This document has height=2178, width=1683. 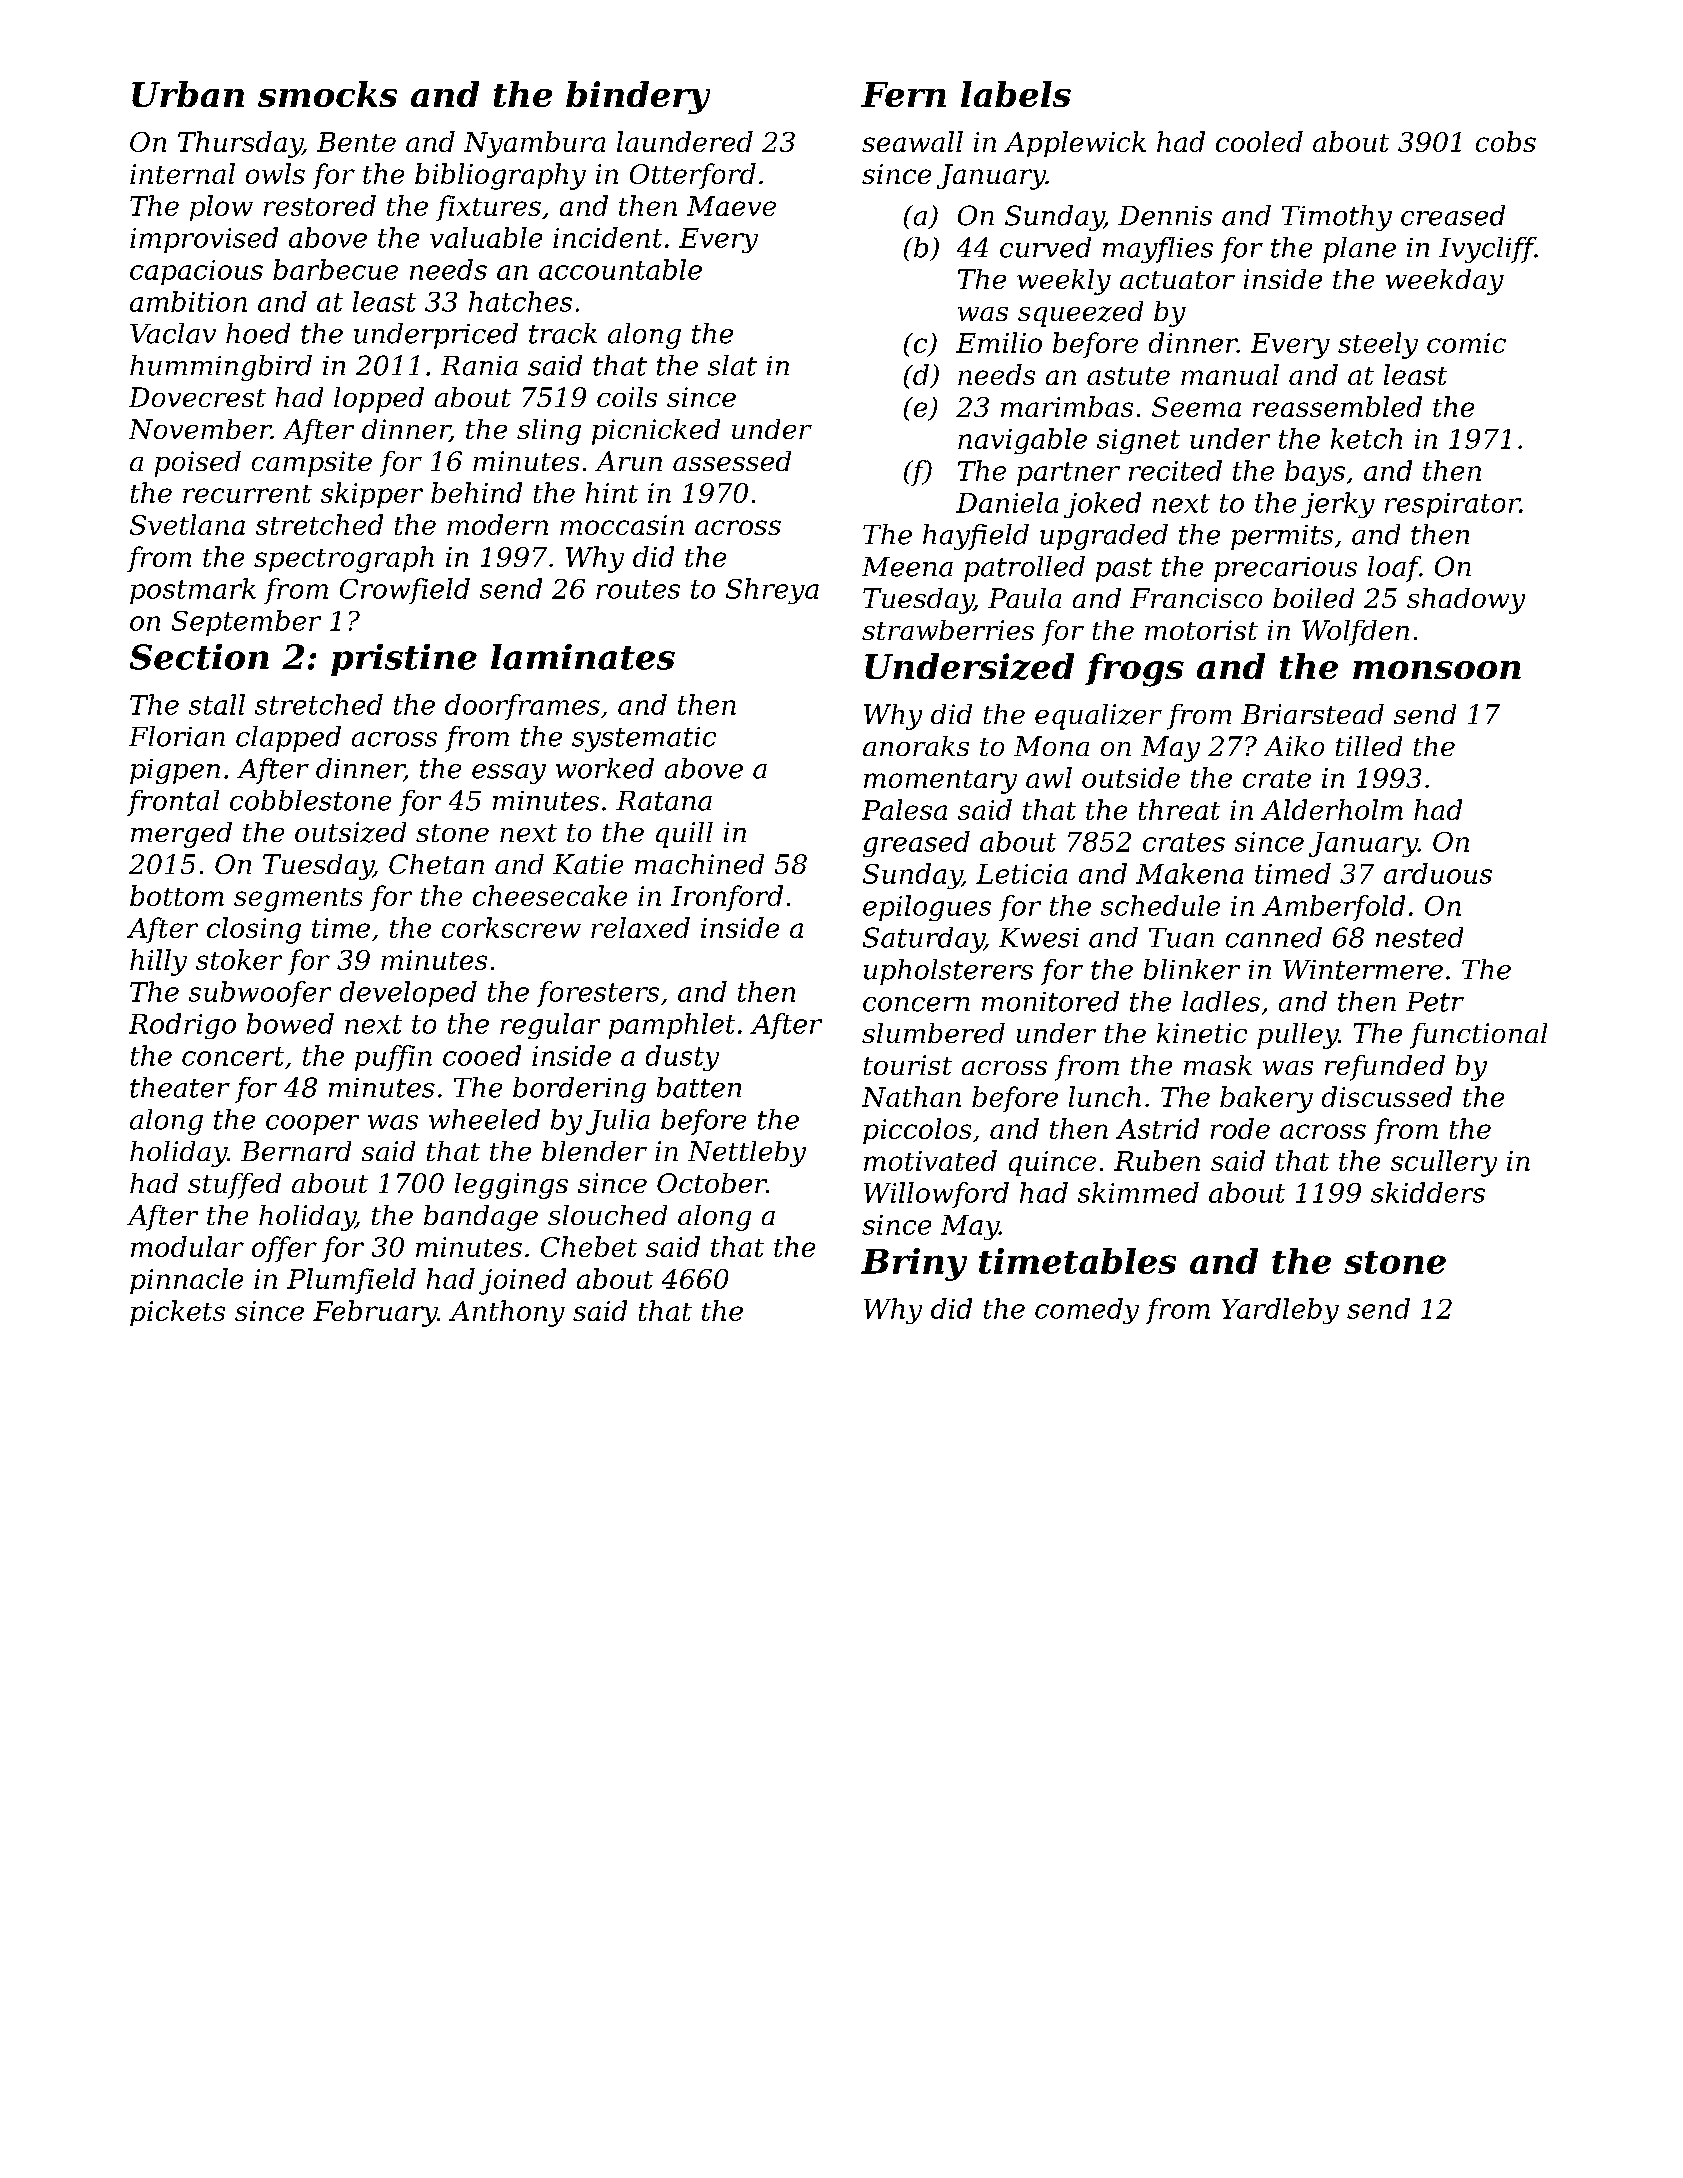 What do you see at coordinates (246, 623) in the document?
I see `September` at bounding box center [246, 623].
